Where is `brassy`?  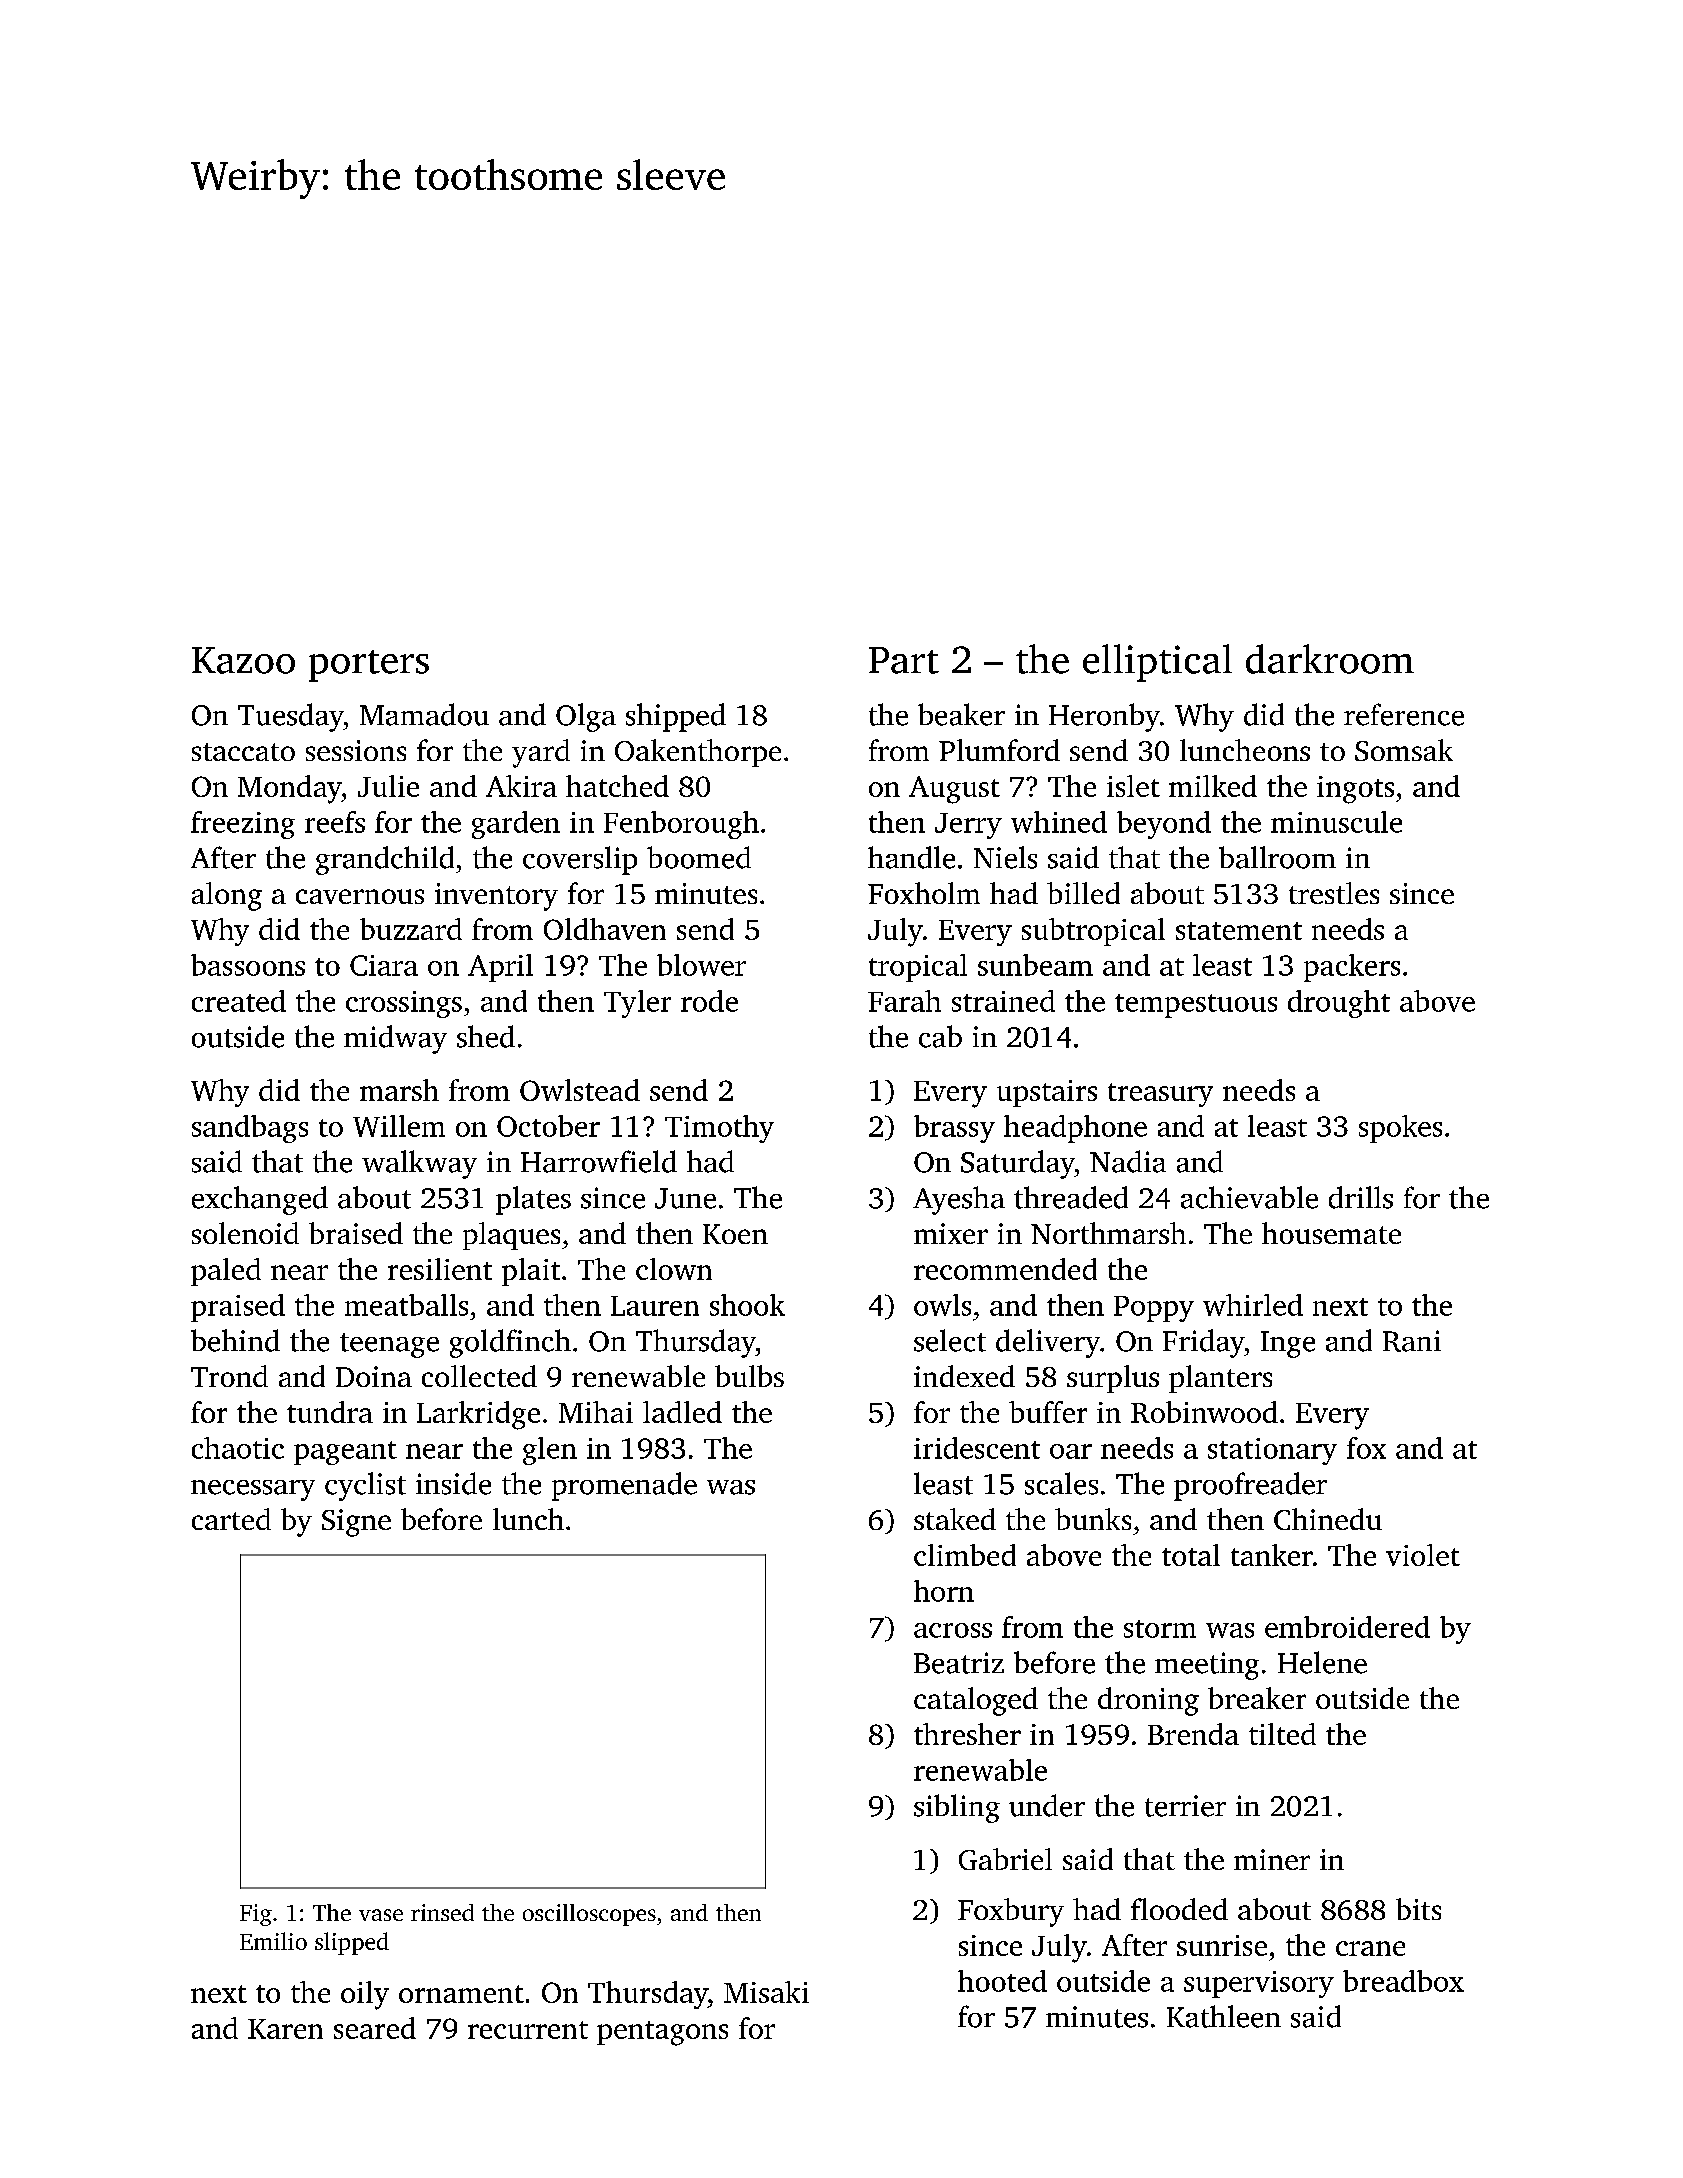 brassy is located at coordinates (954, 1129).
